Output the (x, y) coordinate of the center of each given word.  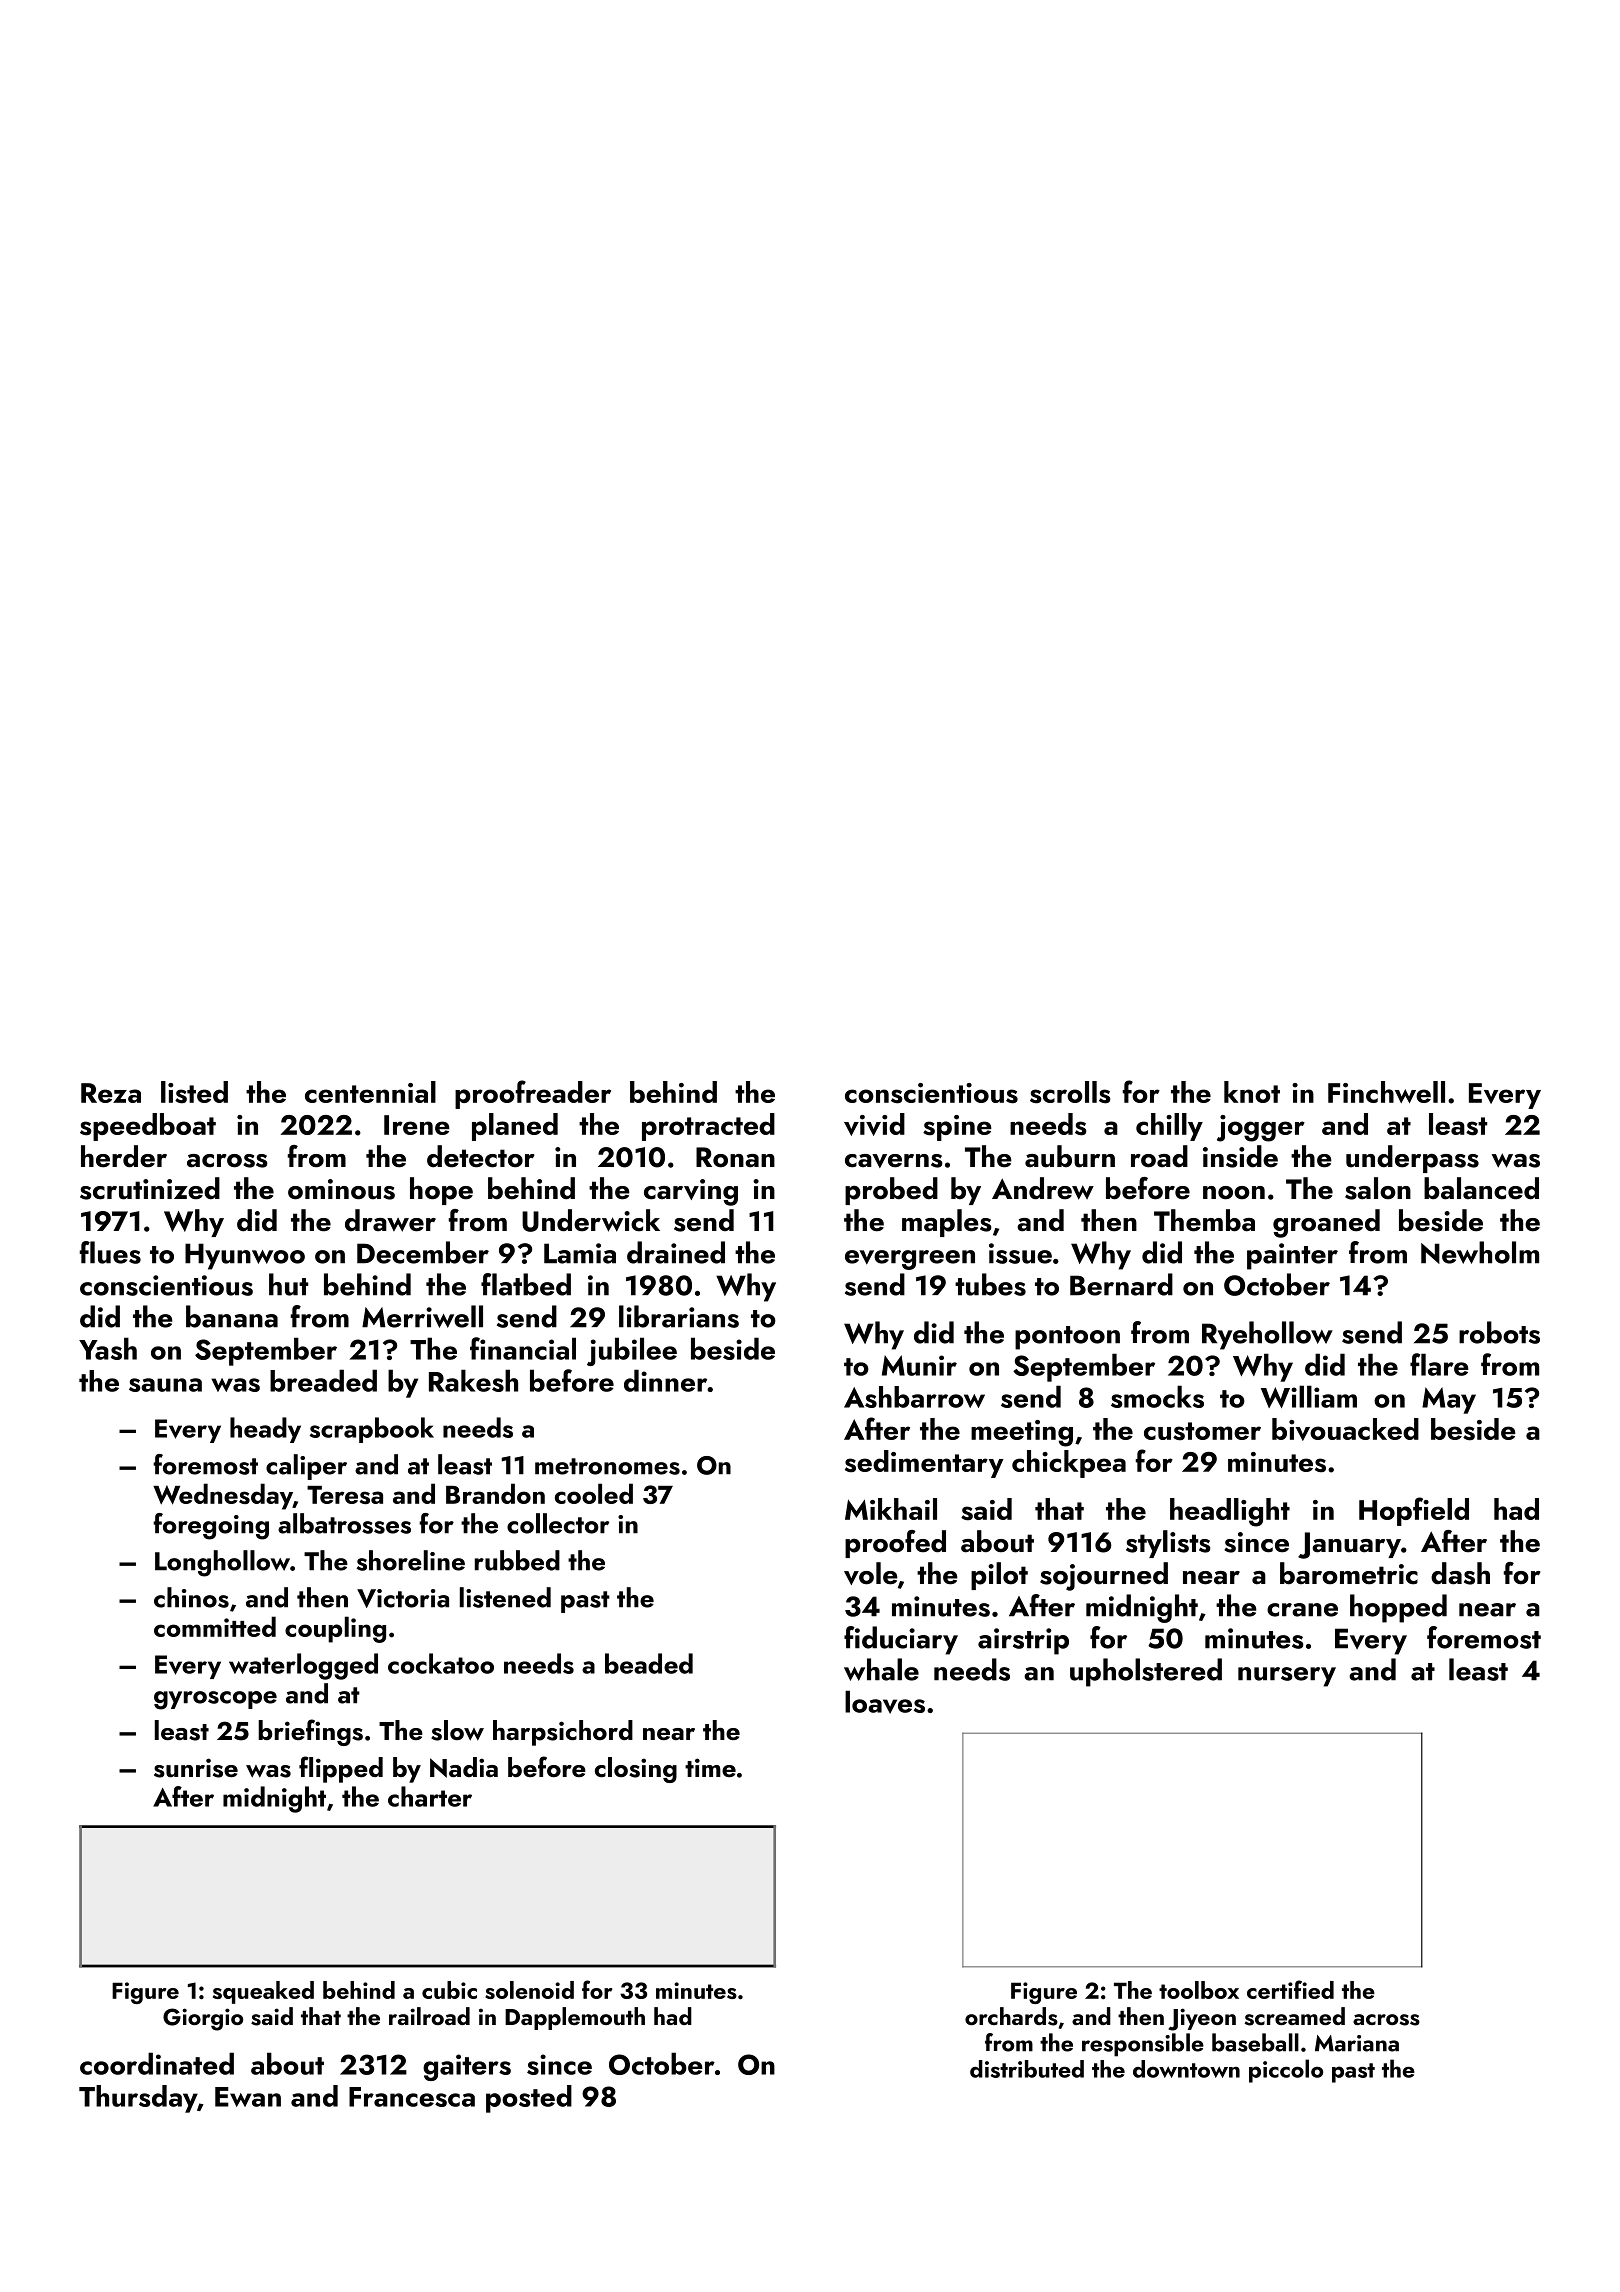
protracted (708, 1127)
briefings (310, 1732)
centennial (370, 1092)
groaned (1326, 1223)
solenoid (529, 1990)
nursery (1287, 1677)
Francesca (412, 2097)
